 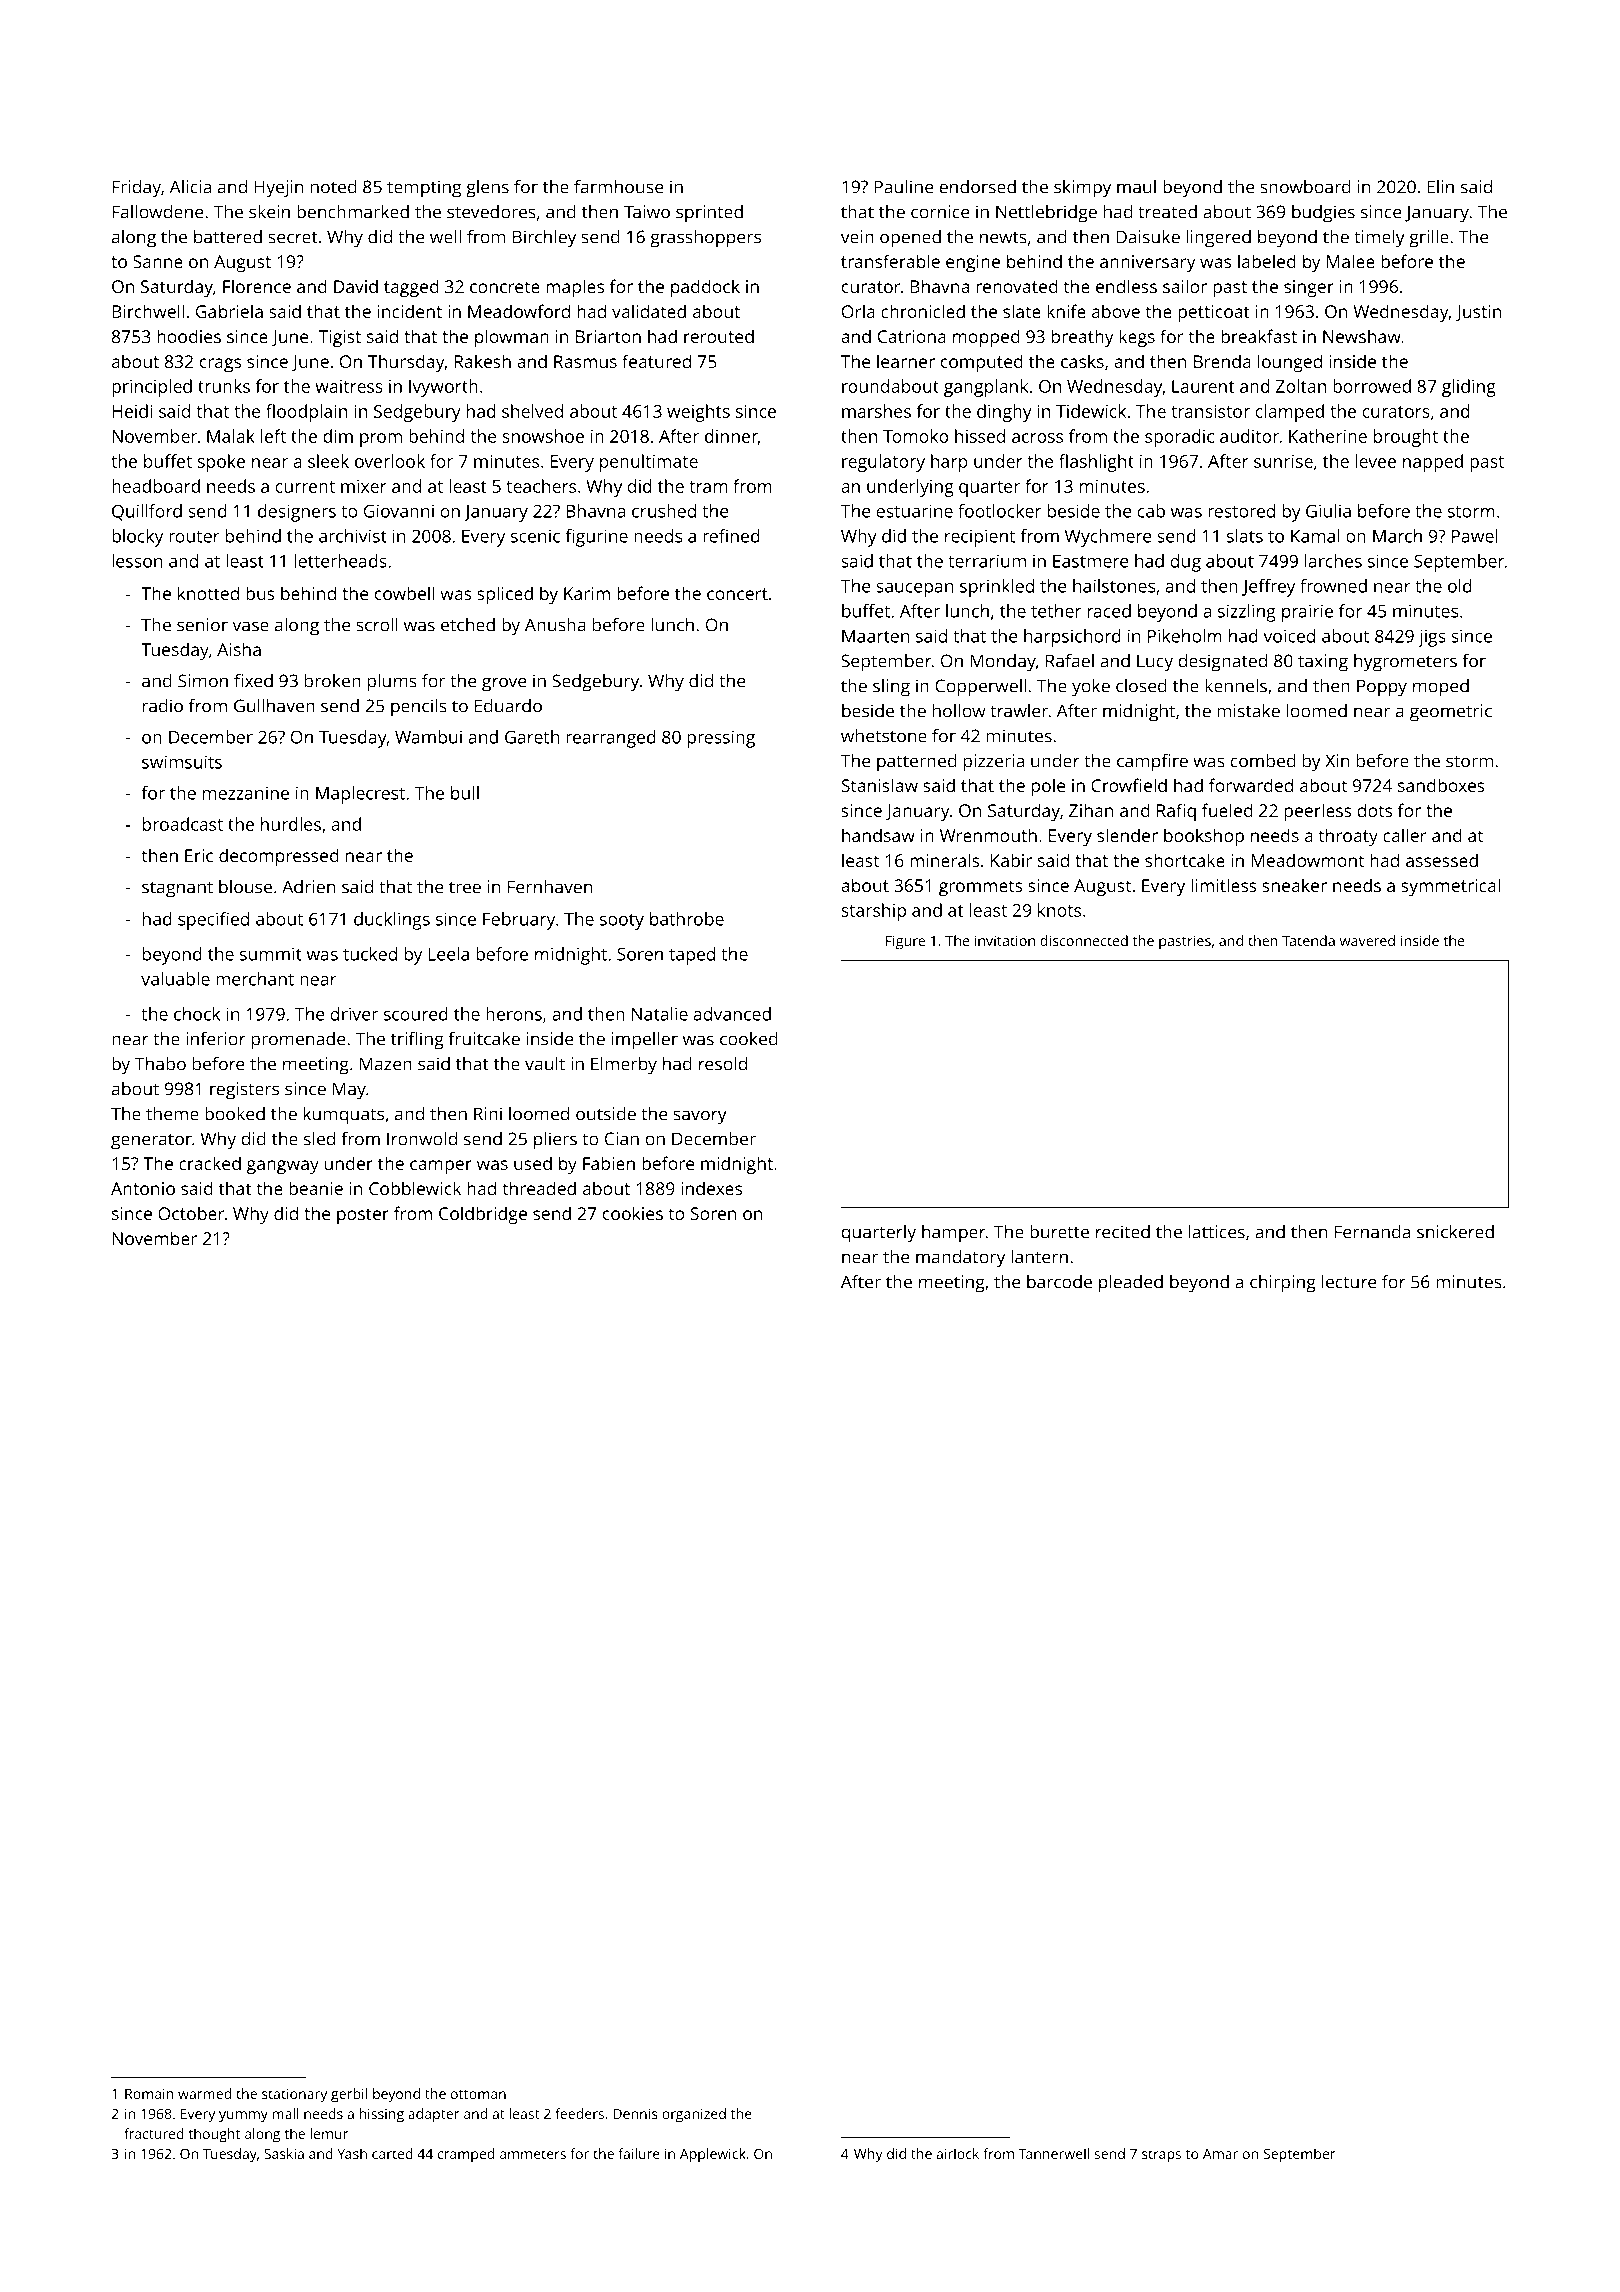 I want to click on organized, so click(x=694, y=2115).
